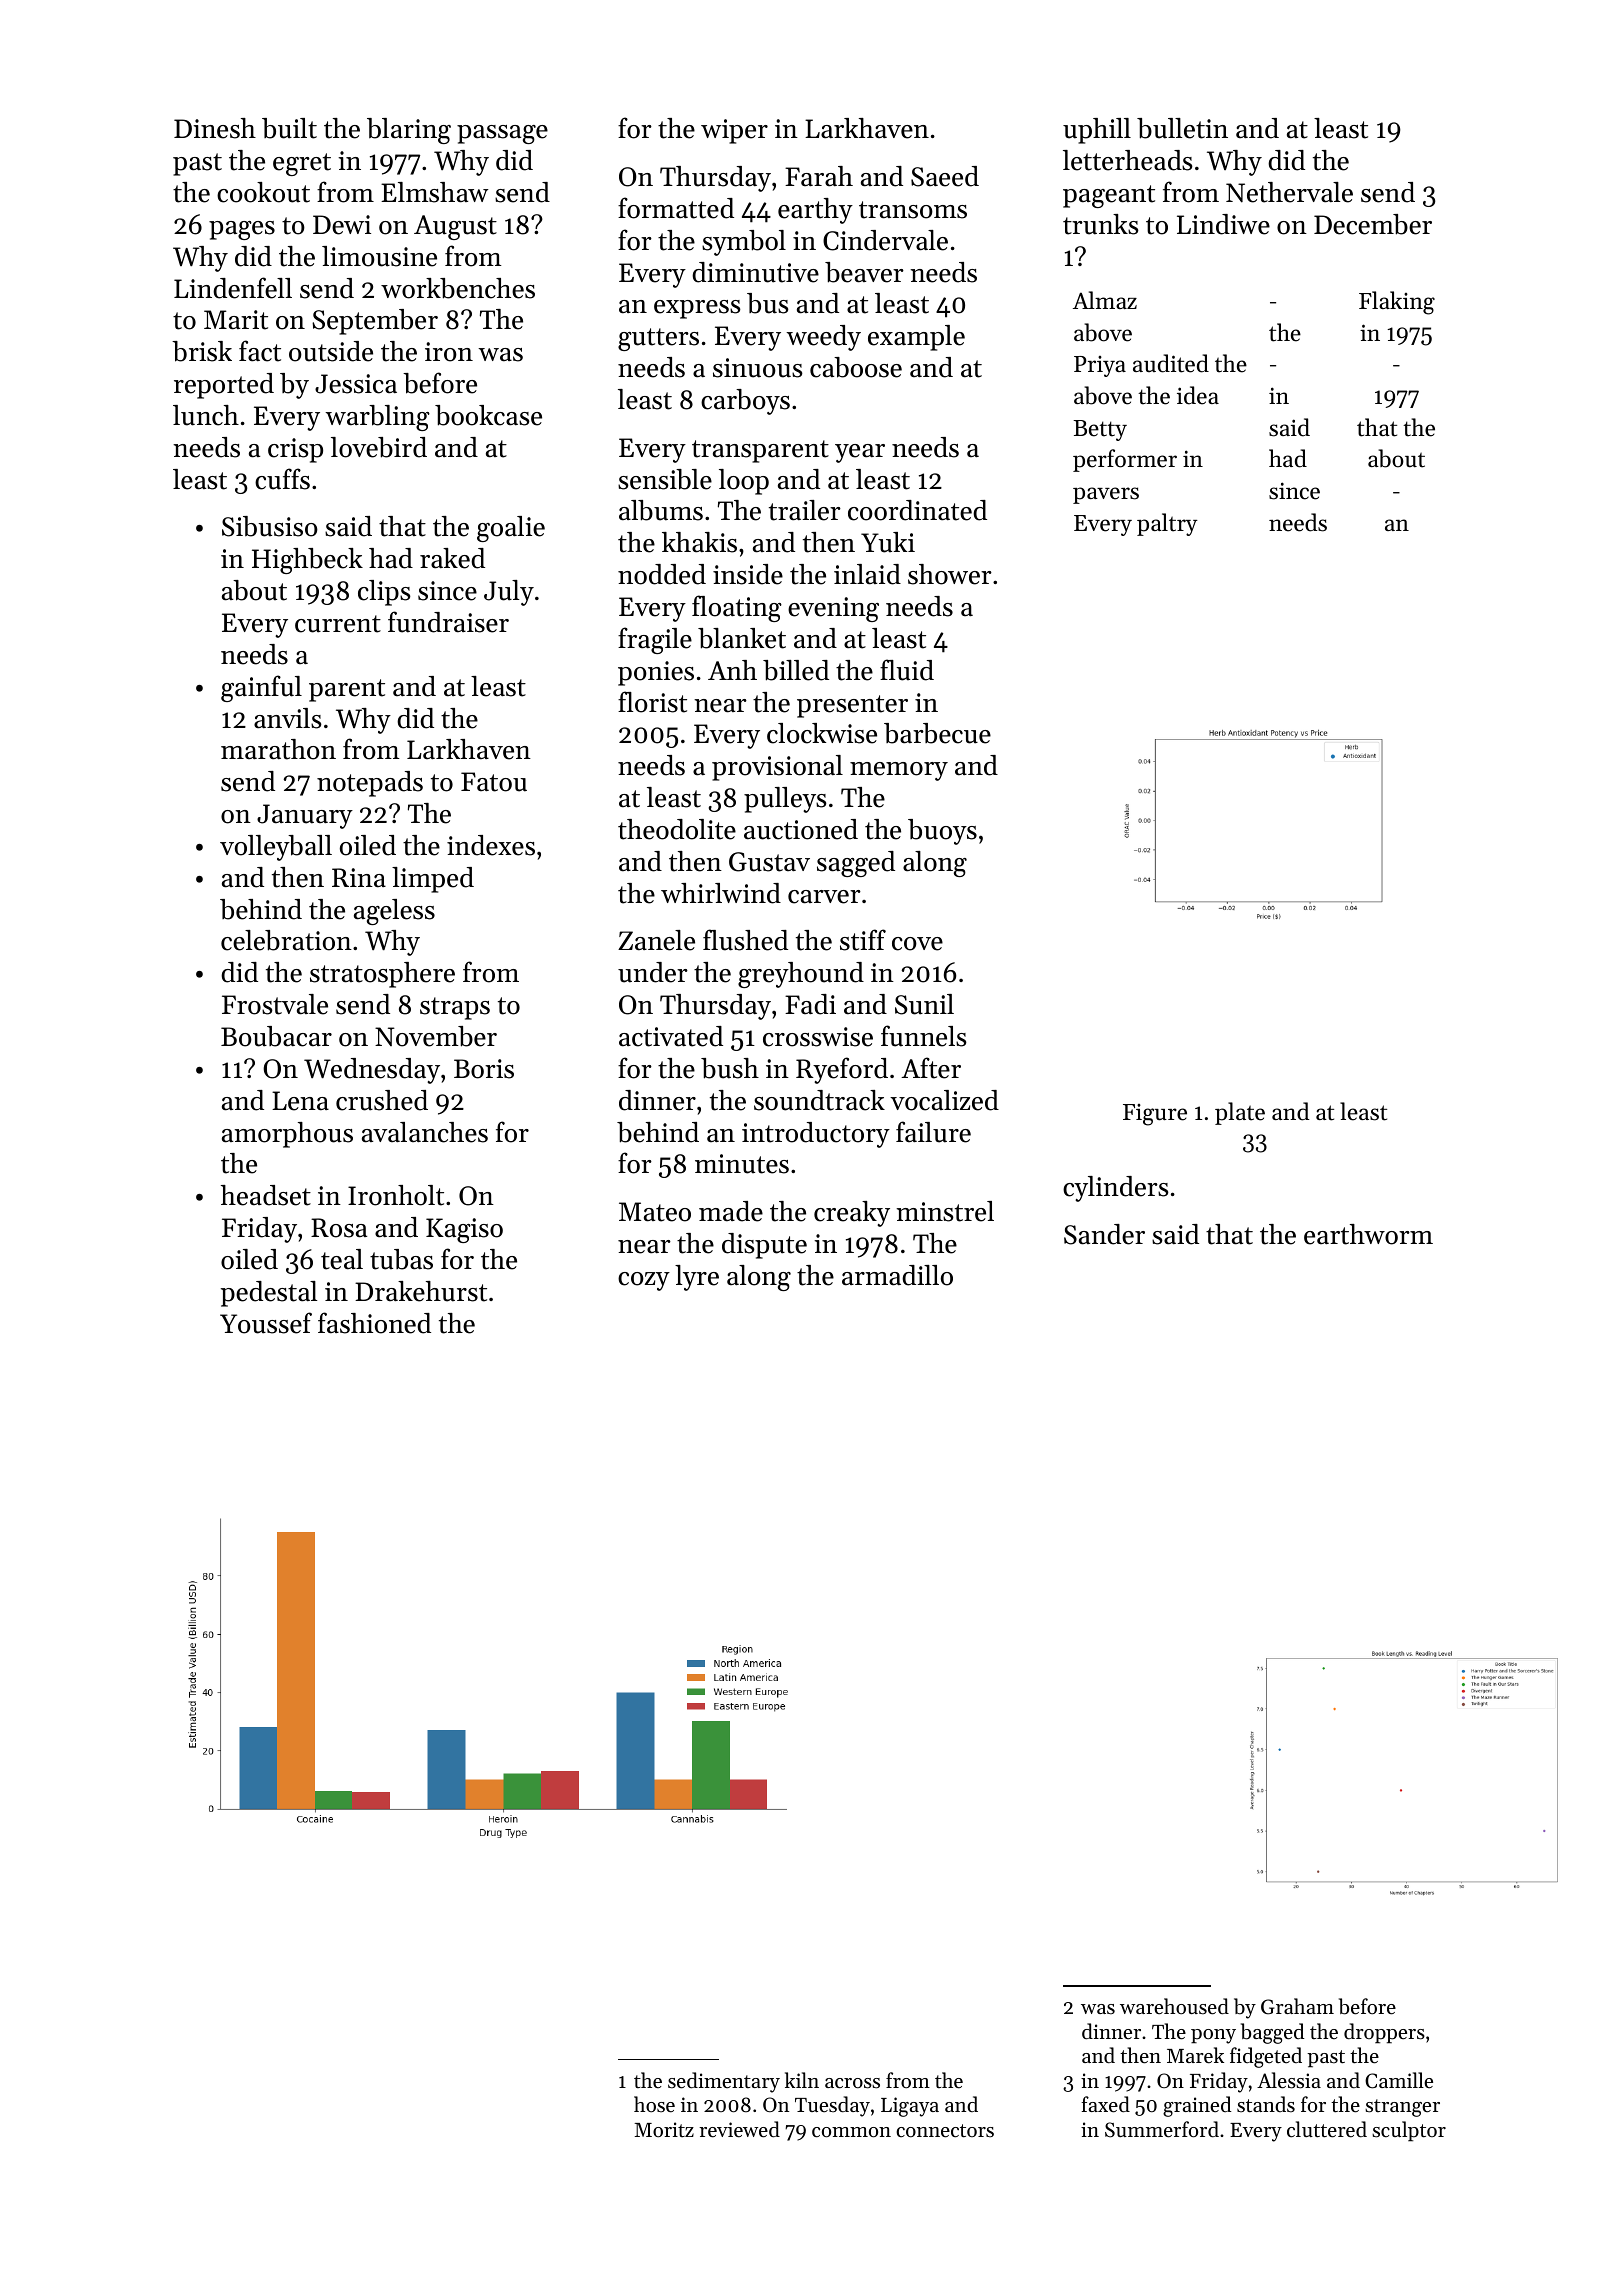  What do you see at coordinates (1289, 192) in the document?
I see `Nethervale` at bounding box center [1289, 192].
